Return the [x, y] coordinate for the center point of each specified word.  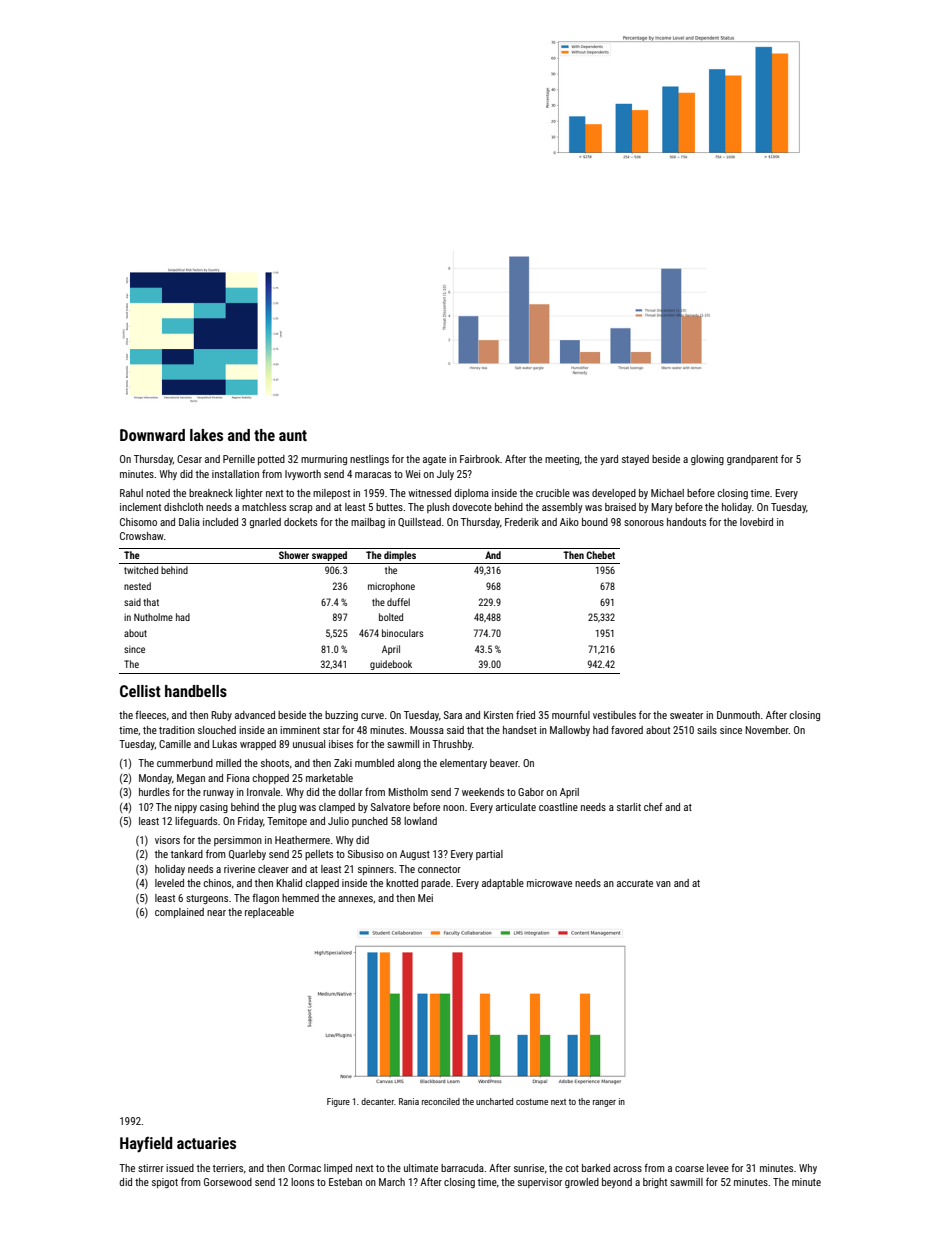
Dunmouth [738, 715]
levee [718, 1168]
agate [434, 460]
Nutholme [153, 617]
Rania [409, 1101]
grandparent [752, 460]
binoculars [402, 633]
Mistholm [408, 792]
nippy [186, 808]
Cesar [189, 459]
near [216, 913]
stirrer [151, 1168]
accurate [635, 883]
